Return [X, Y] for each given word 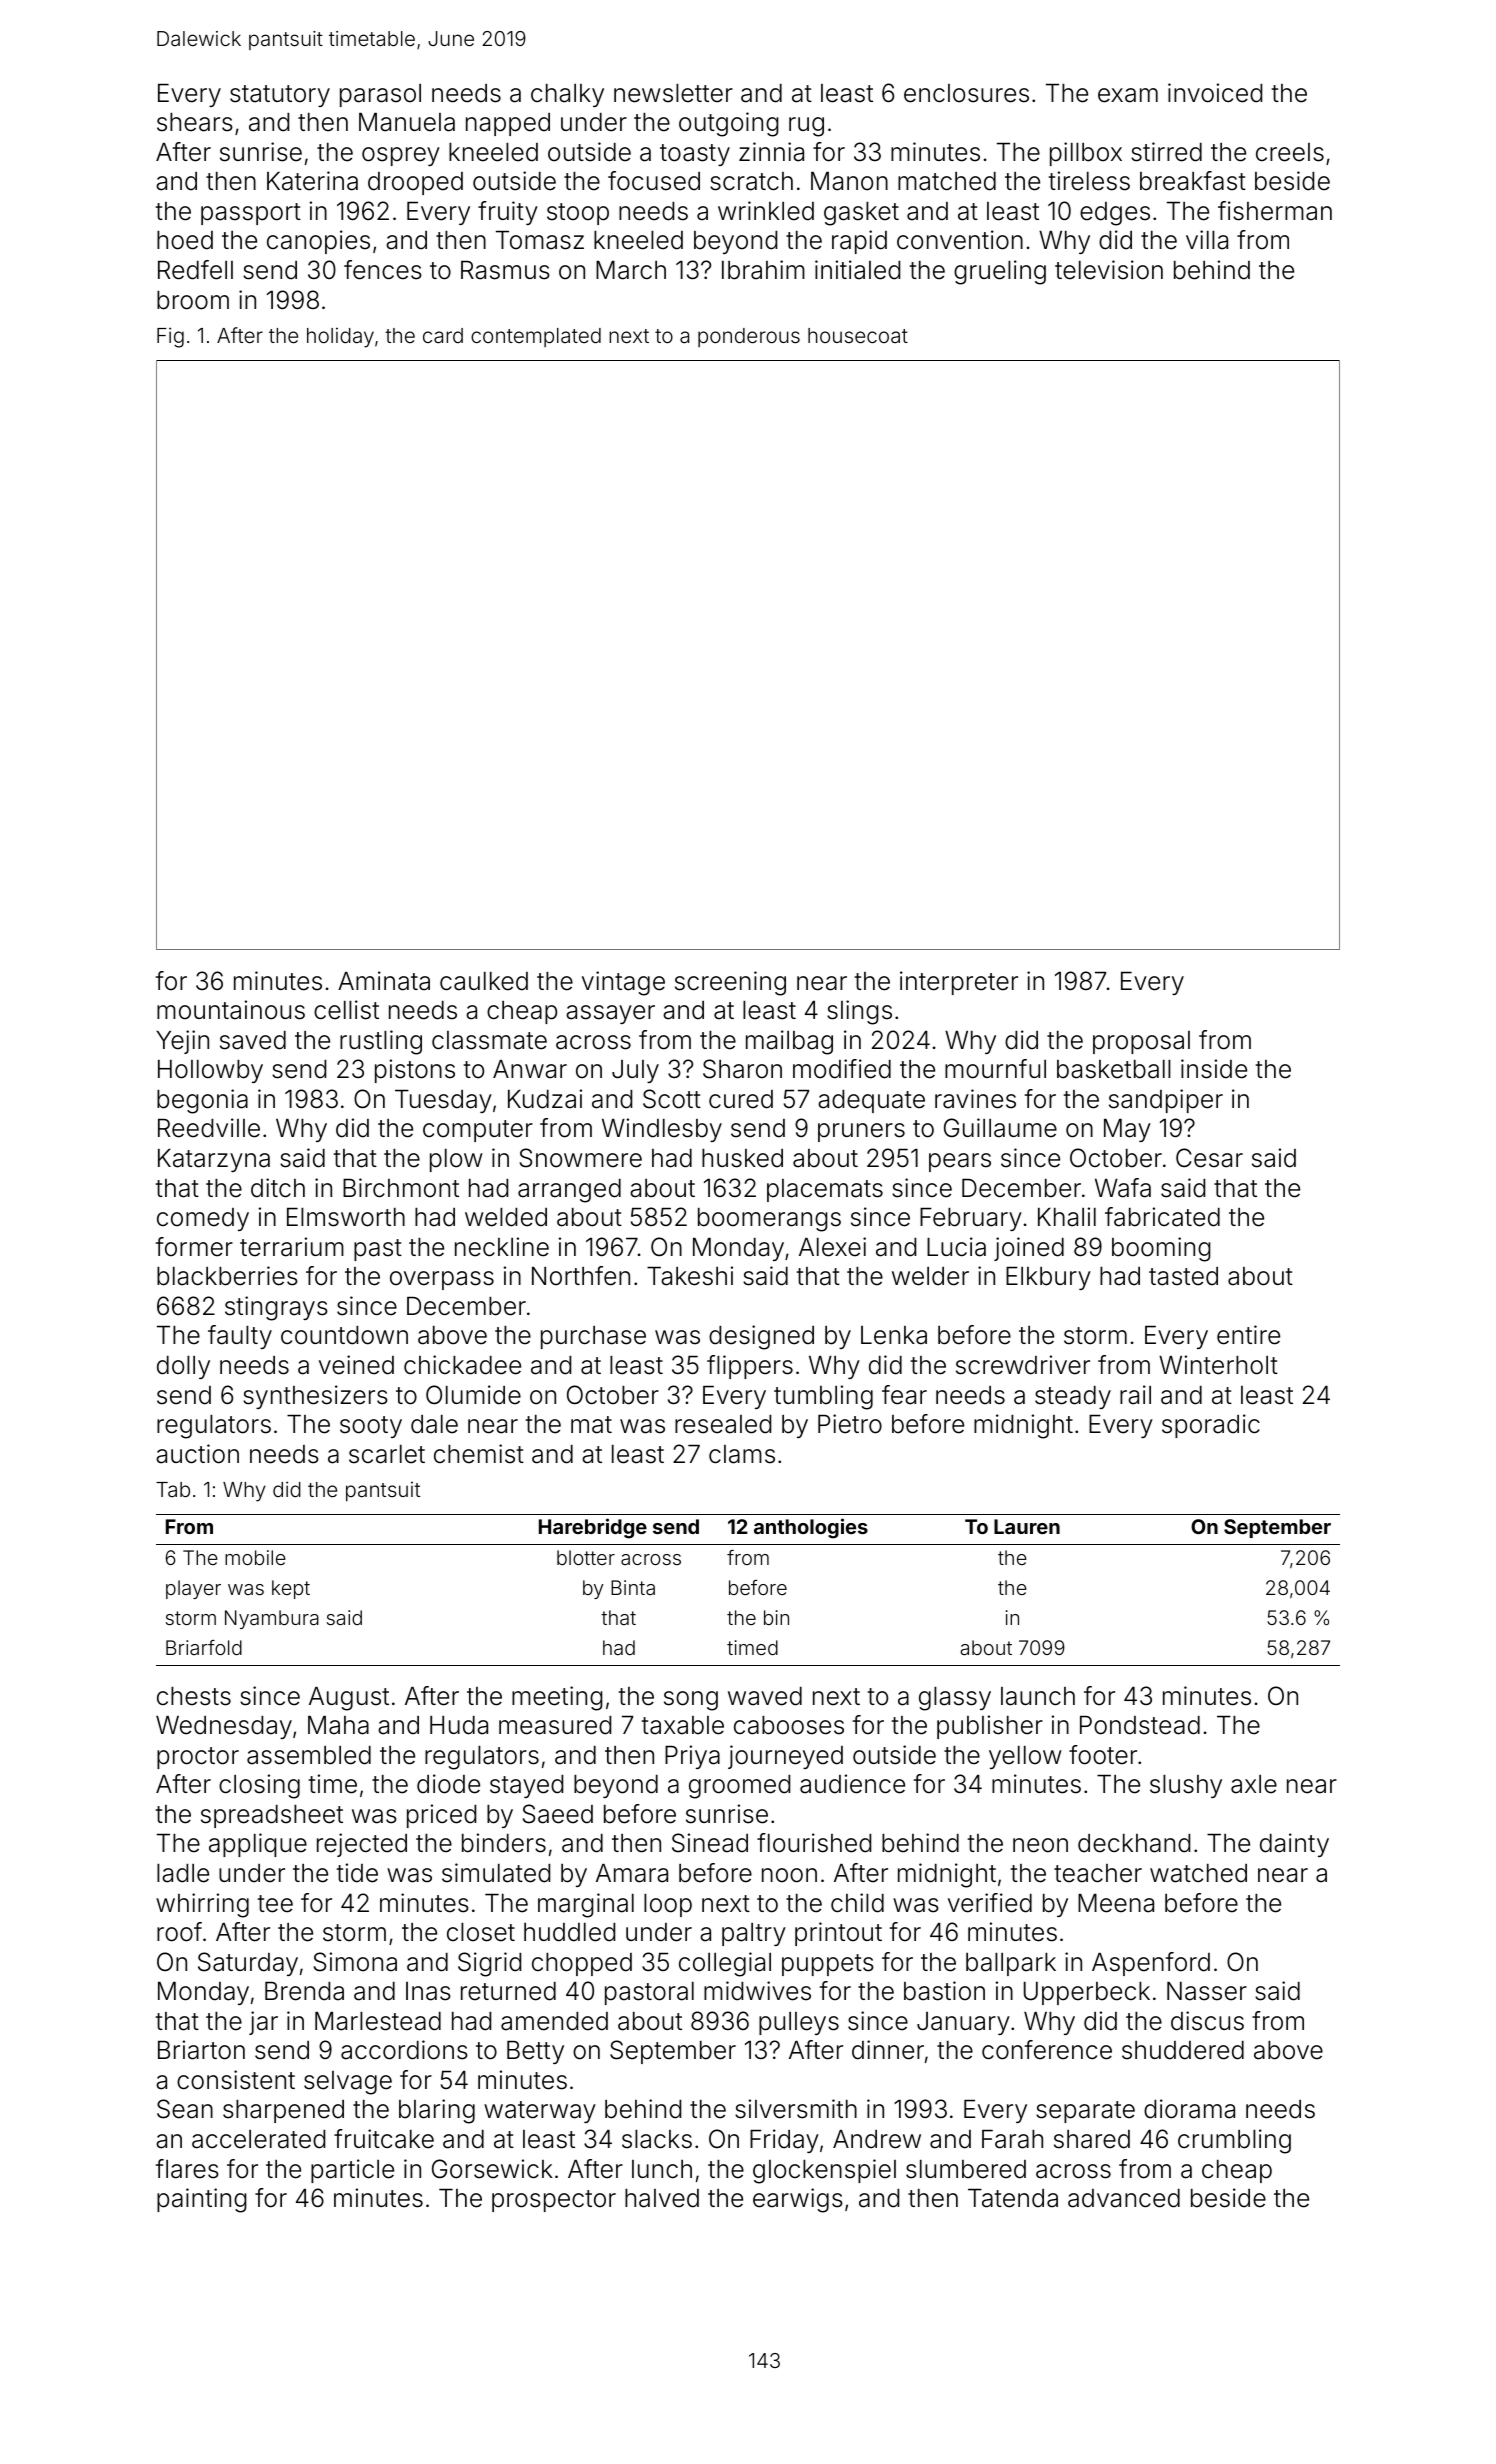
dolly [183, 1367]
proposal [1141, 1042]
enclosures [966, 93]
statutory [280, 96]
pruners [861, 1132]
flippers [750, 1367]
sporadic [1211, 1426]
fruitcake [384, 2139]
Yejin [182, 1042]
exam [1128, 95]
